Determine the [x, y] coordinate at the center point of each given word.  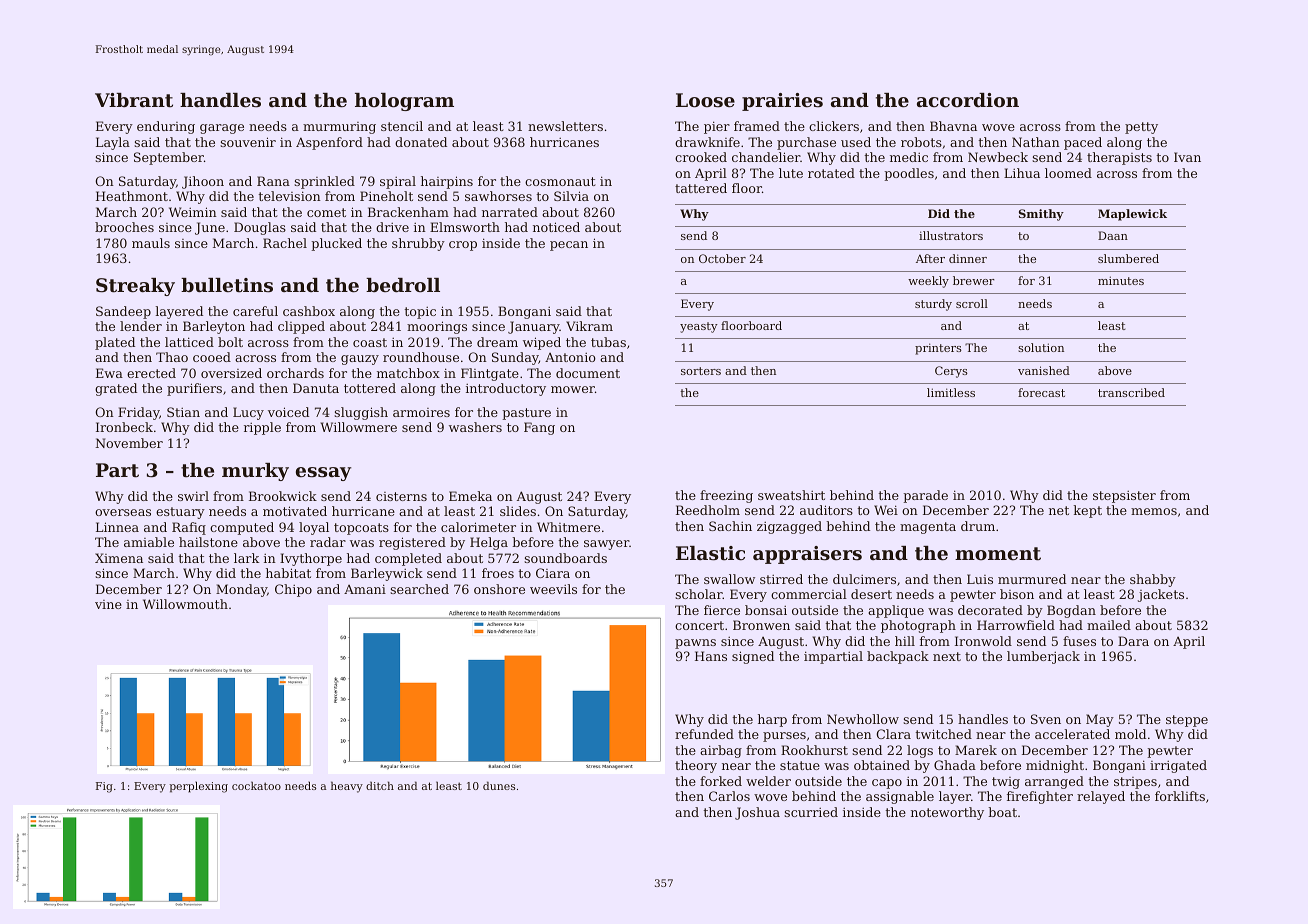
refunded [704, 734]
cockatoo [256, 785]
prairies [782, 102]
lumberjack [1043, 657]
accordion [968, 100]
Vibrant [134, 100]
